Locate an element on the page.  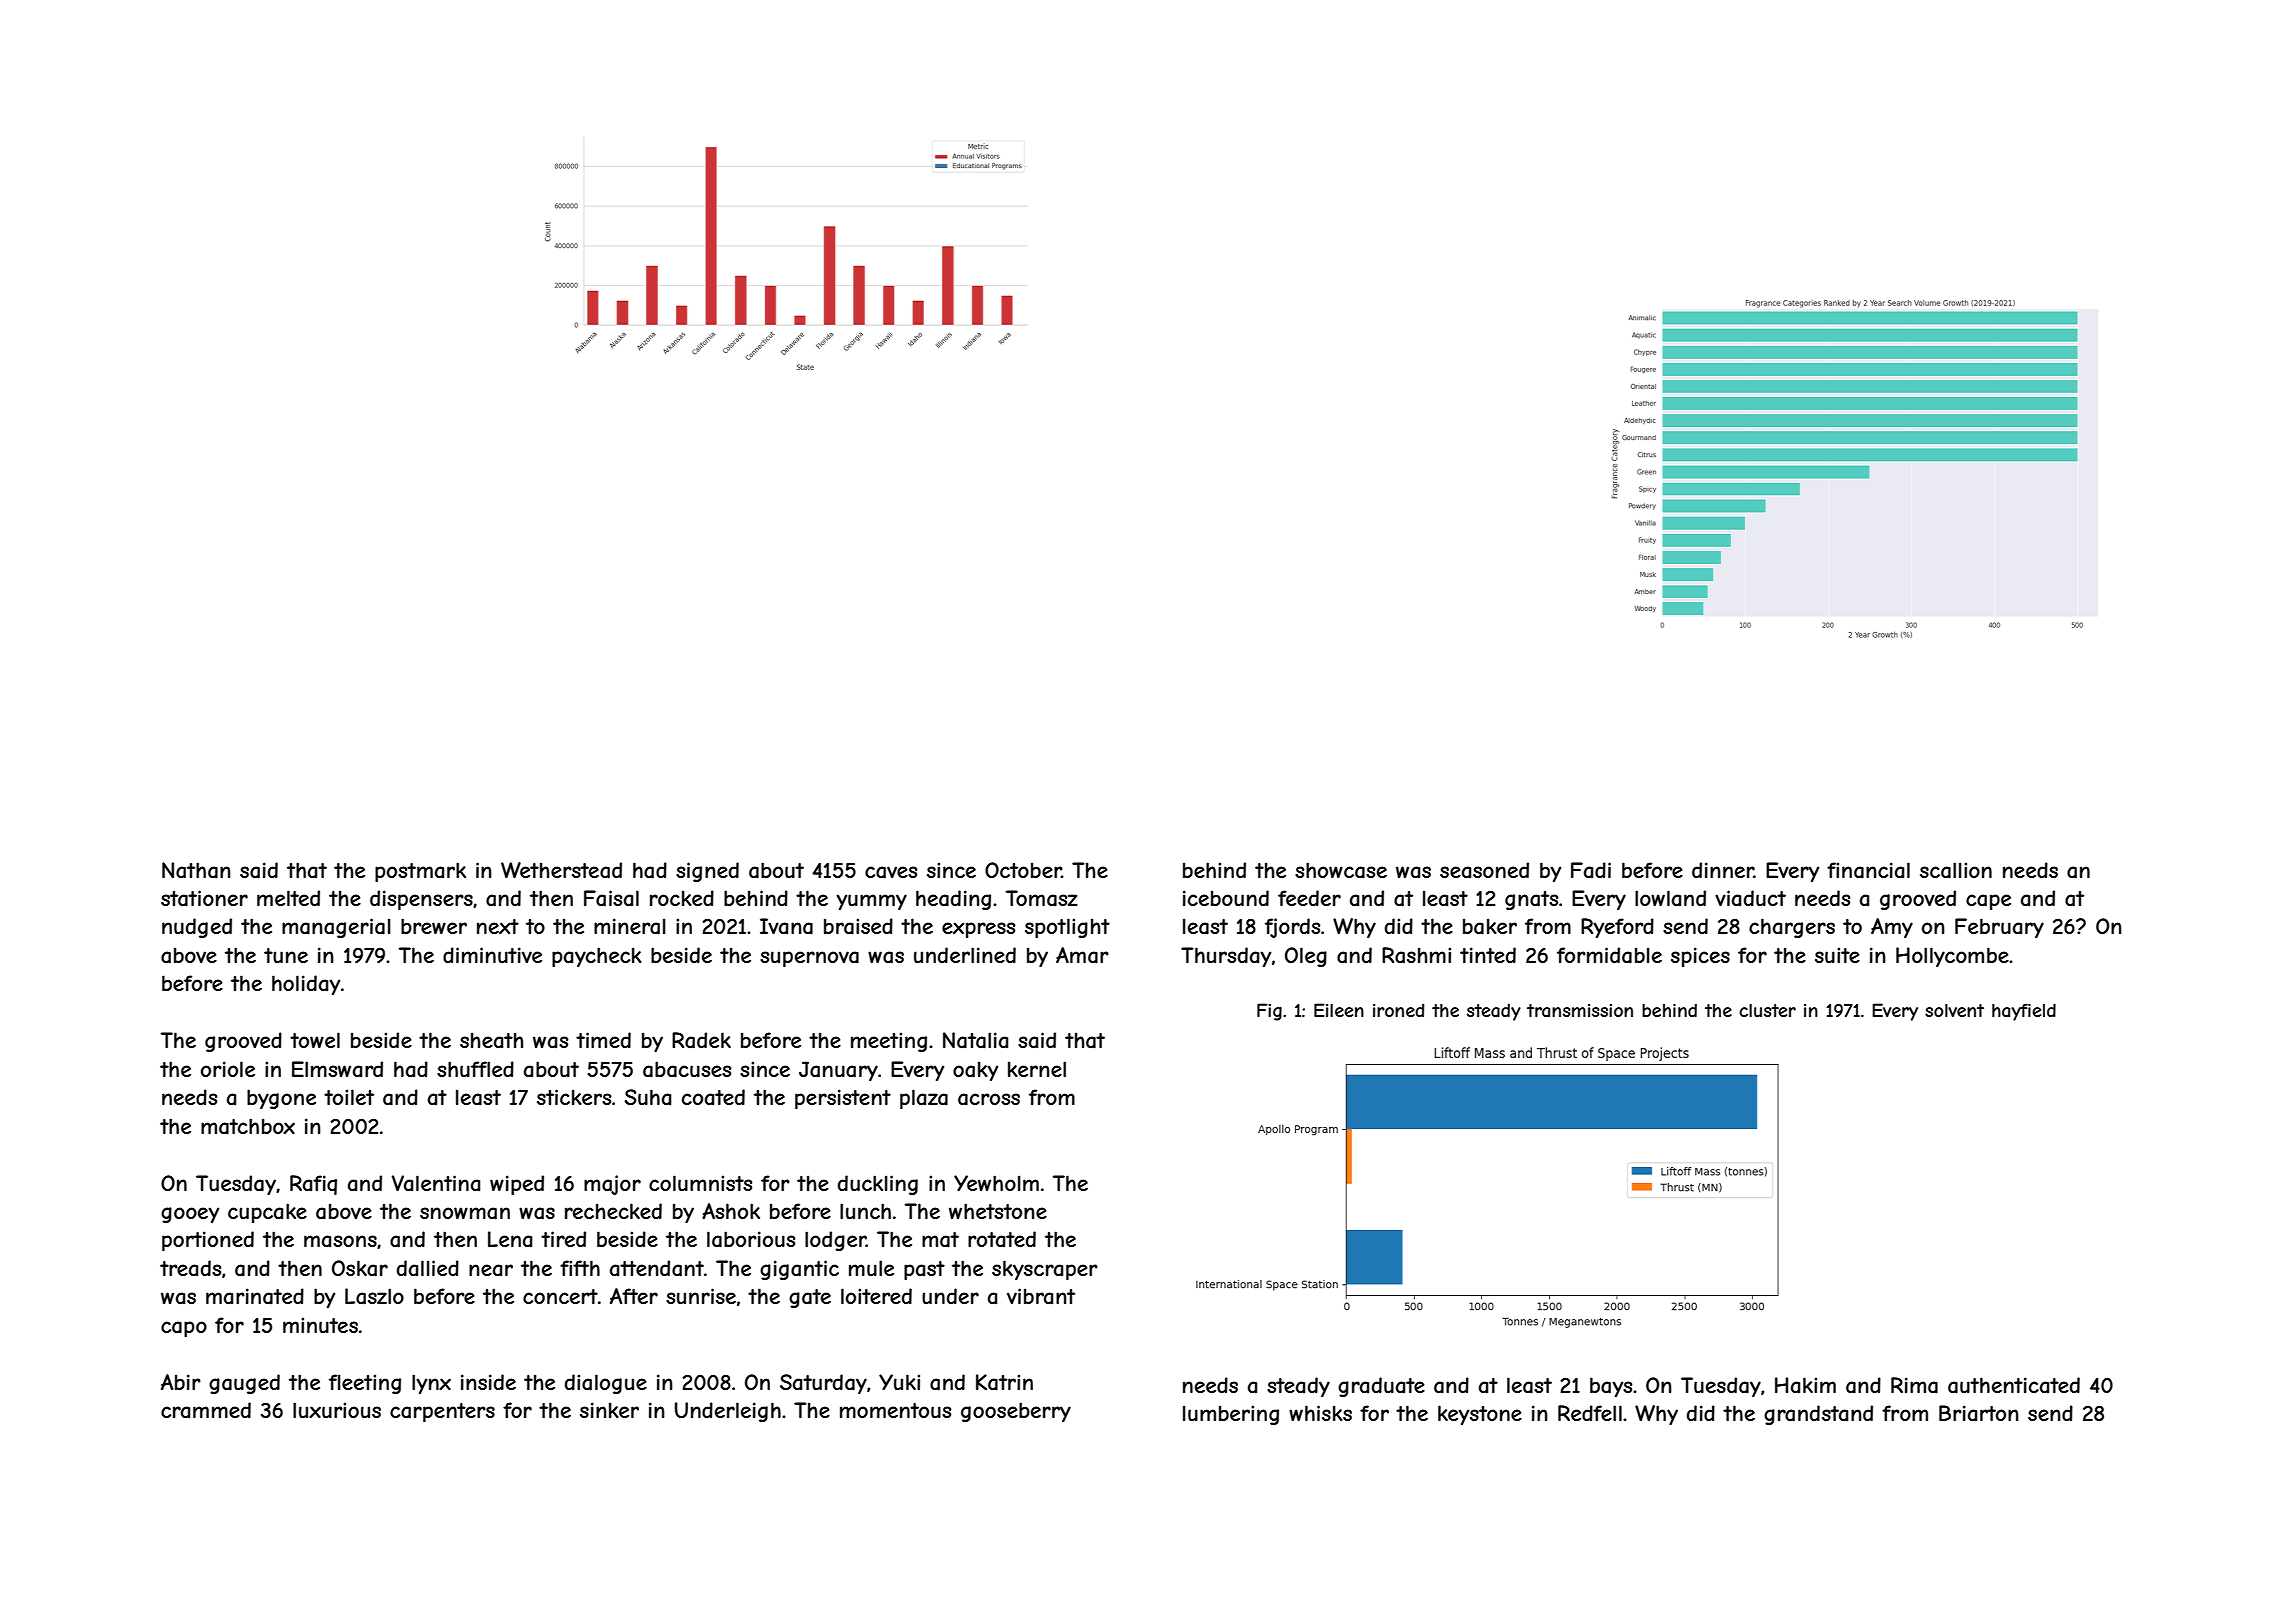
persistent is located at coordinates (843, 1099).
